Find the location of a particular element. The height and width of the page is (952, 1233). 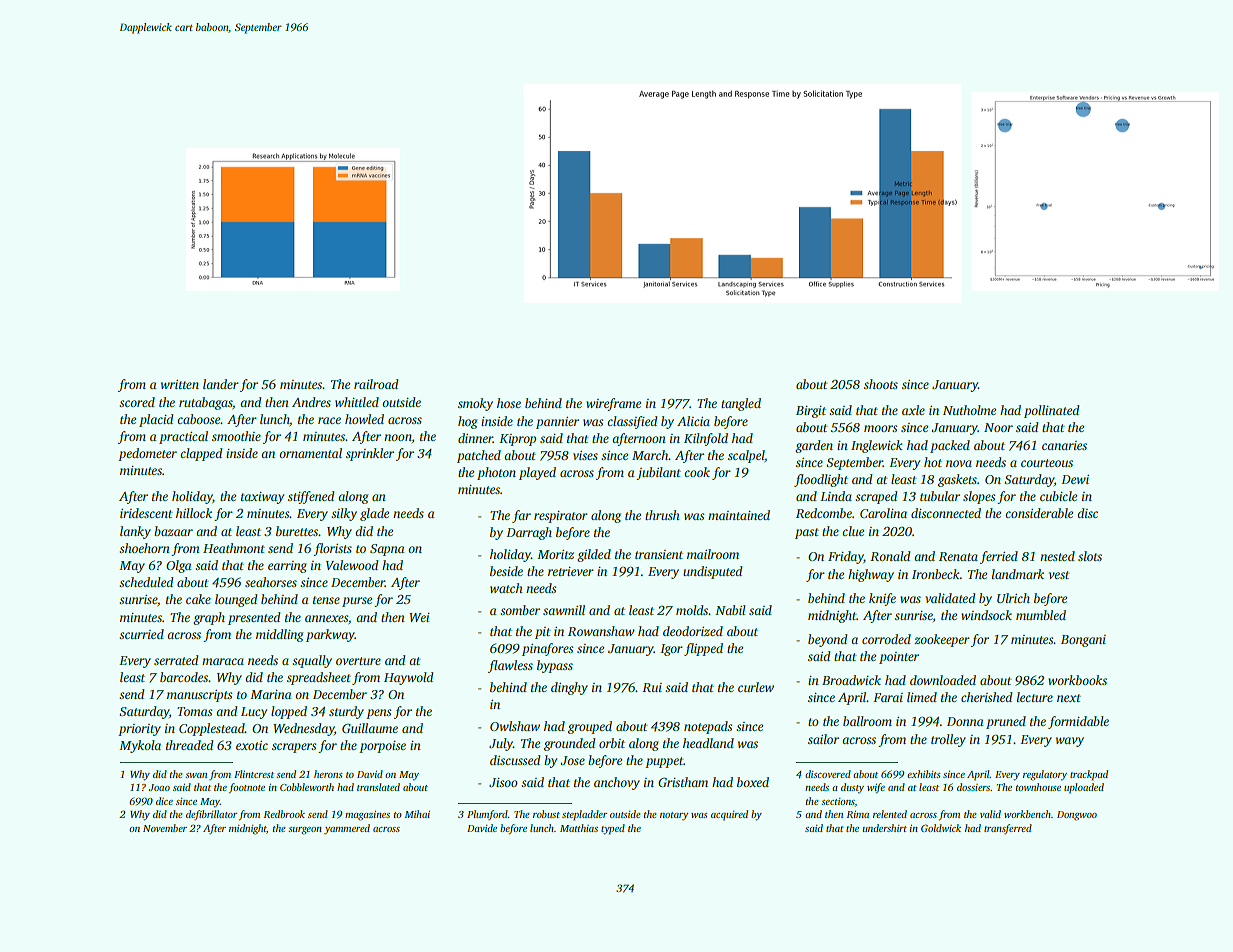

Plumford is located at coordinates (487, 815).
